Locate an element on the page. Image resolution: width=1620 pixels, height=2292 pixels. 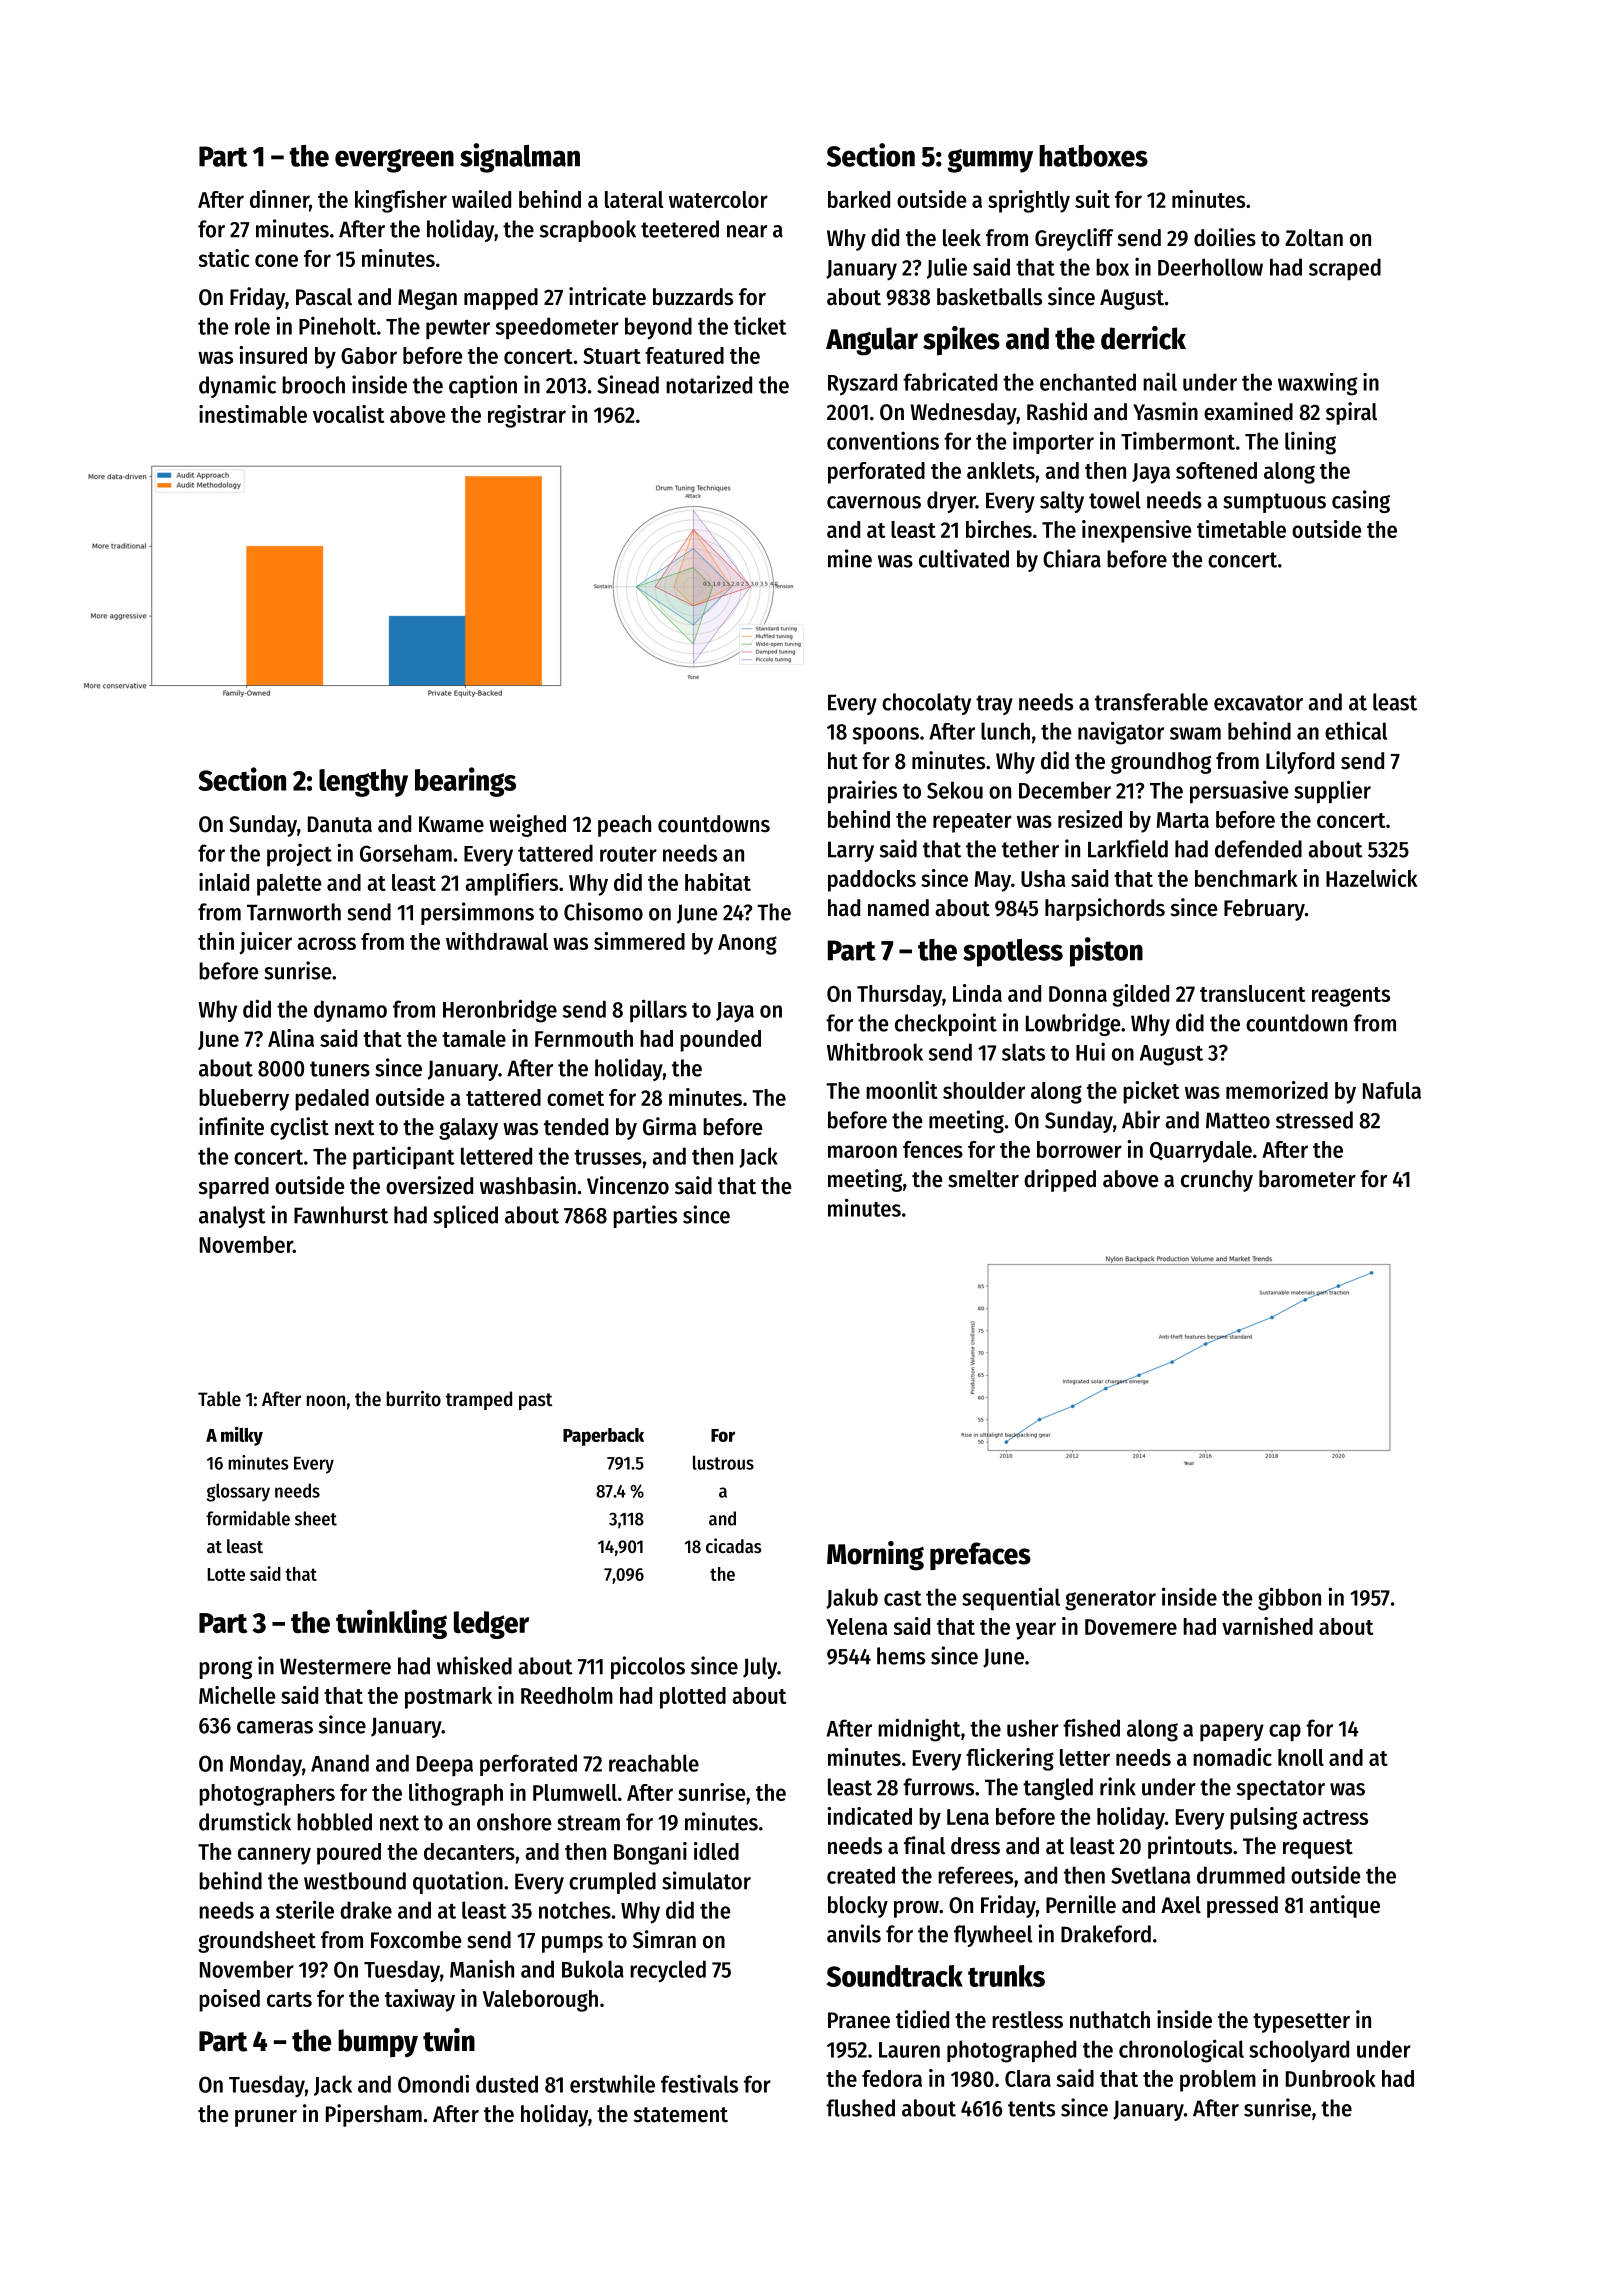
crunchy is located at coordinates (1217, 1181).
